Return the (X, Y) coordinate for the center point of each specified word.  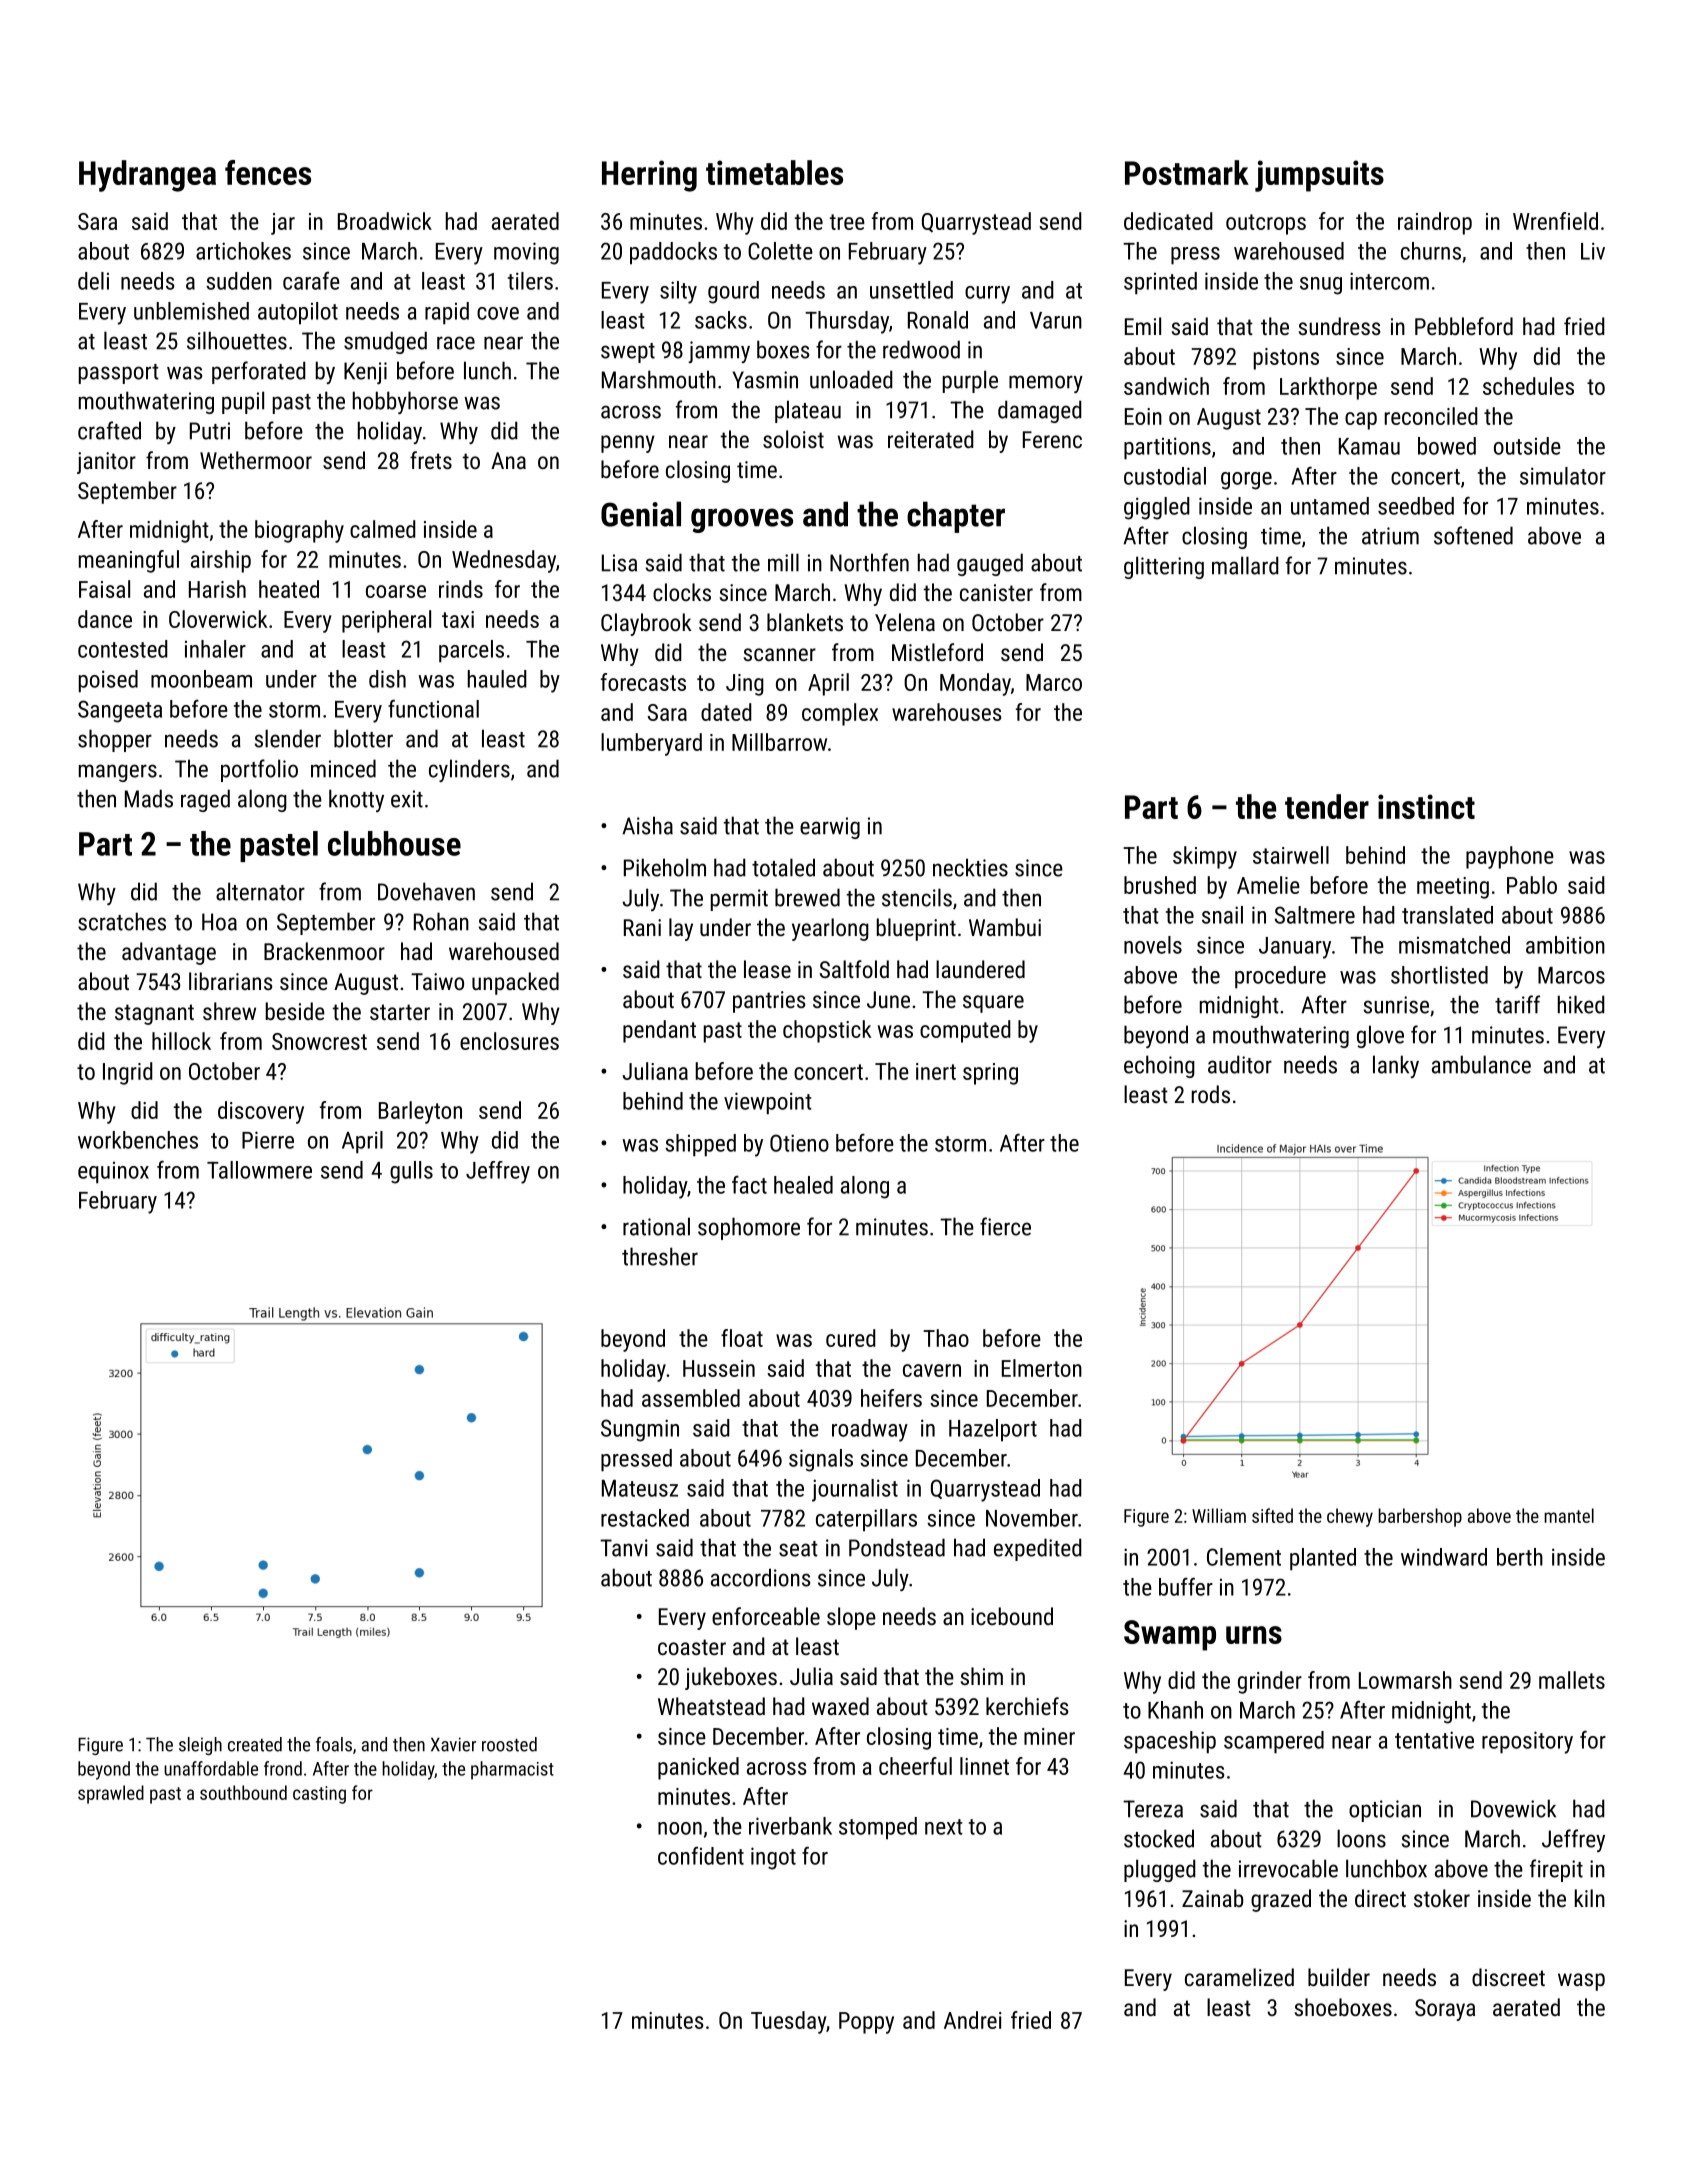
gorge (1246, 481)
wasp (1581, 1982)
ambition (1565, 945)
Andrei (973, 2020)
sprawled (111, 1794)
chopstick (827, 1031)
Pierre (268, 1140)
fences (268, 172)
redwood (921, 349)
